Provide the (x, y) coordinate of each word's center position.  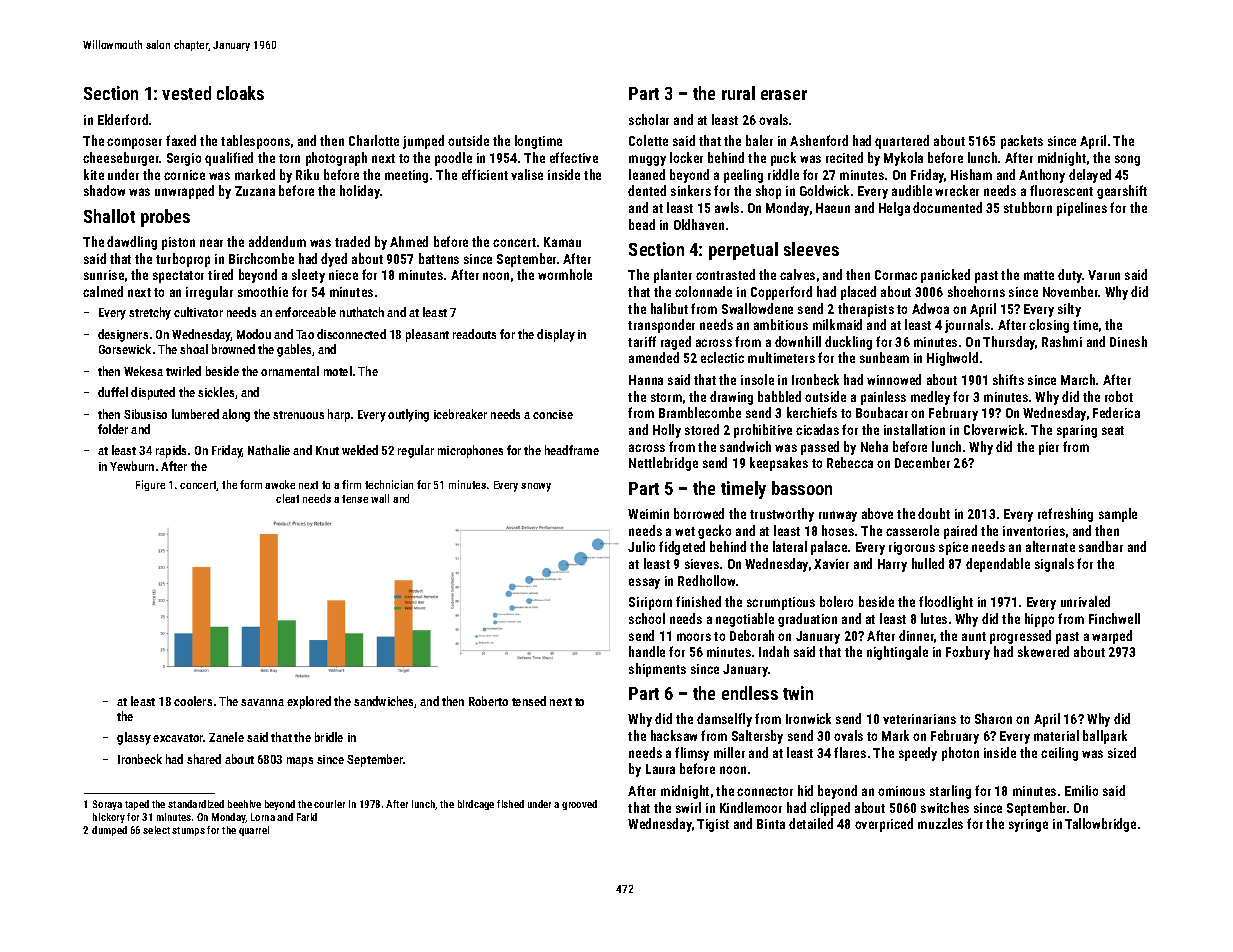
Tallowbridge (1100, 825)
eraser (784, 95)
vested (186, 93)
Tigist (713, 825)
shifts (1008, 379)
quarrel (254, 831)
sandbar (1101, 546)
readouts (474, 334)
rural (738, 93)
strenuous (298, 415)
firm (351, 484)
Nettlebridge (663, 464)
